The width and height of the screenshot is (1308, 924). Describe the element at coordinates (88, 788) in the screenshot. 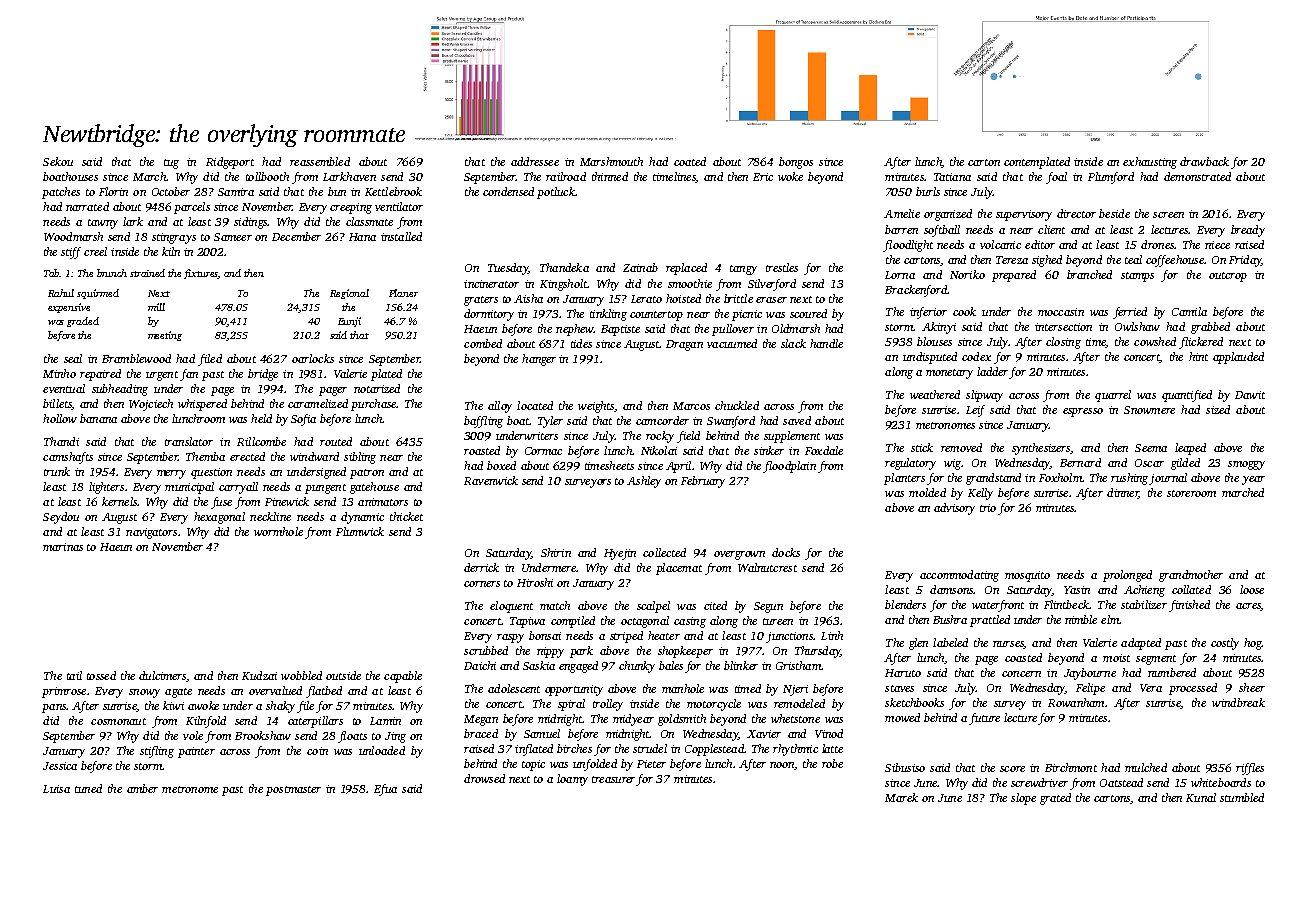

I see `tuned` at that location.
